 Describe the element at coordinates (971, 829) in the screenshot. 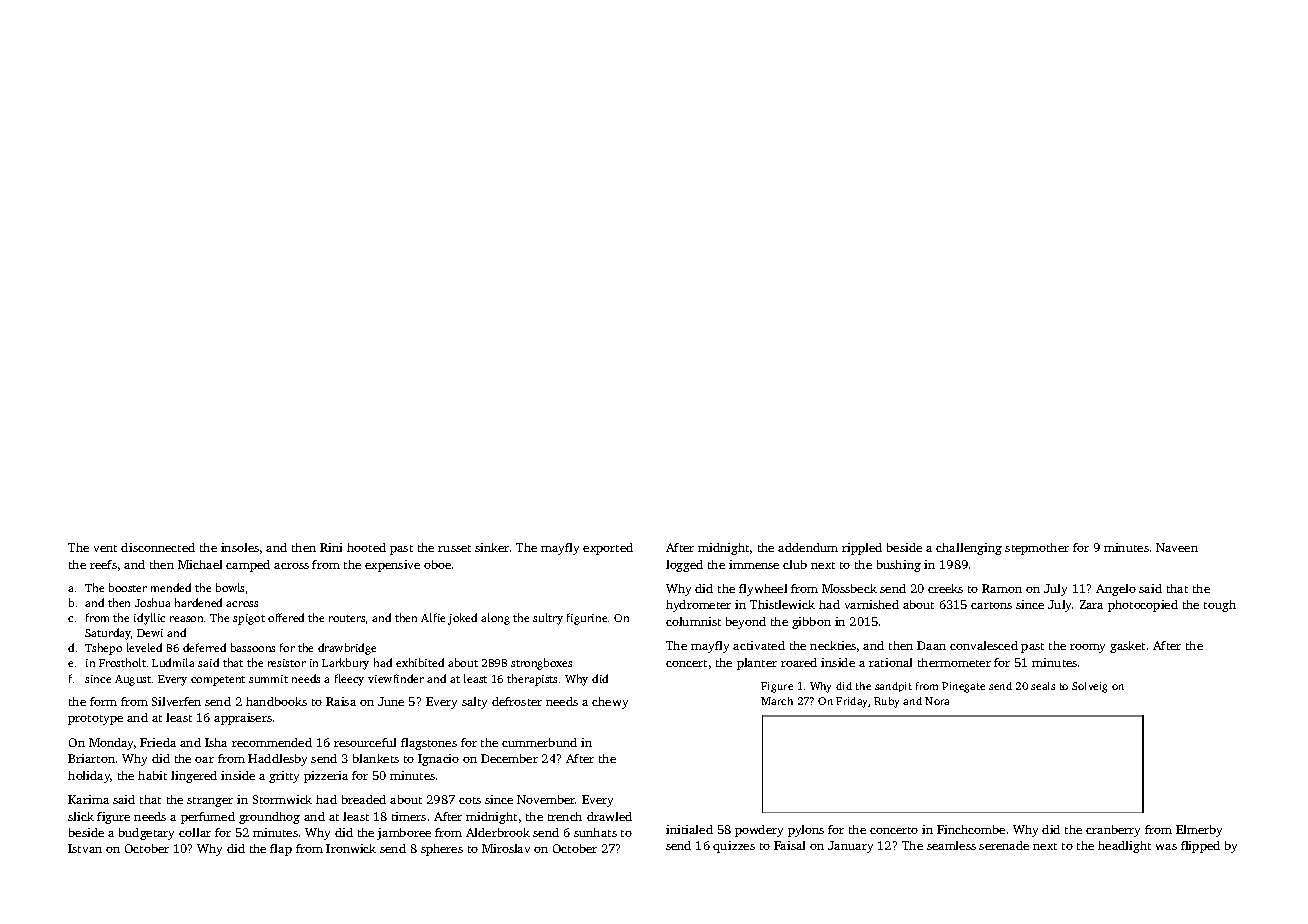

I see `Finchcombe` at that location.
